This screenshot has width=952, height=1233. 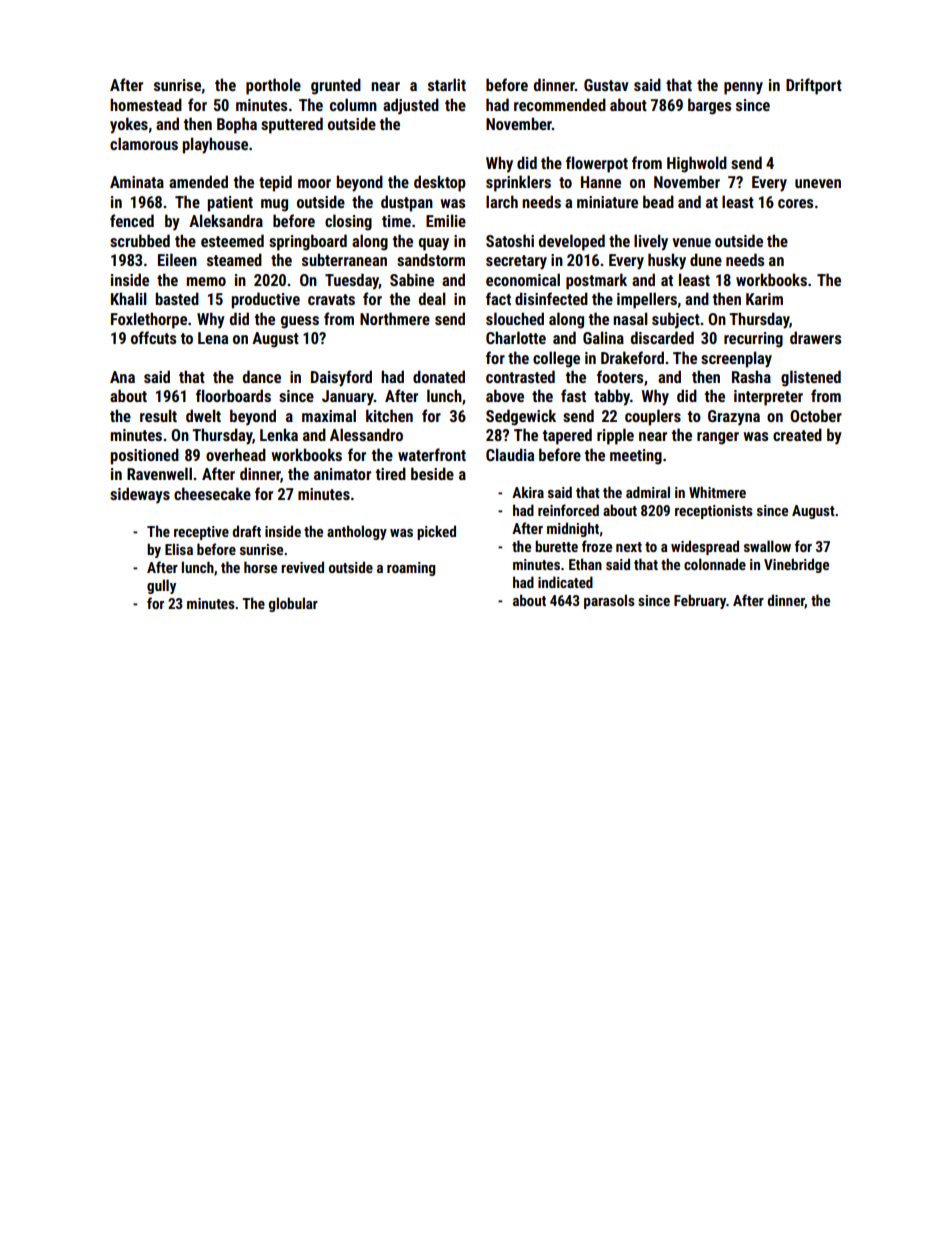 What do you see at coordinates (129, 298) in the screenshot?
I see `Khalil` at bounding box center [129, 298].
